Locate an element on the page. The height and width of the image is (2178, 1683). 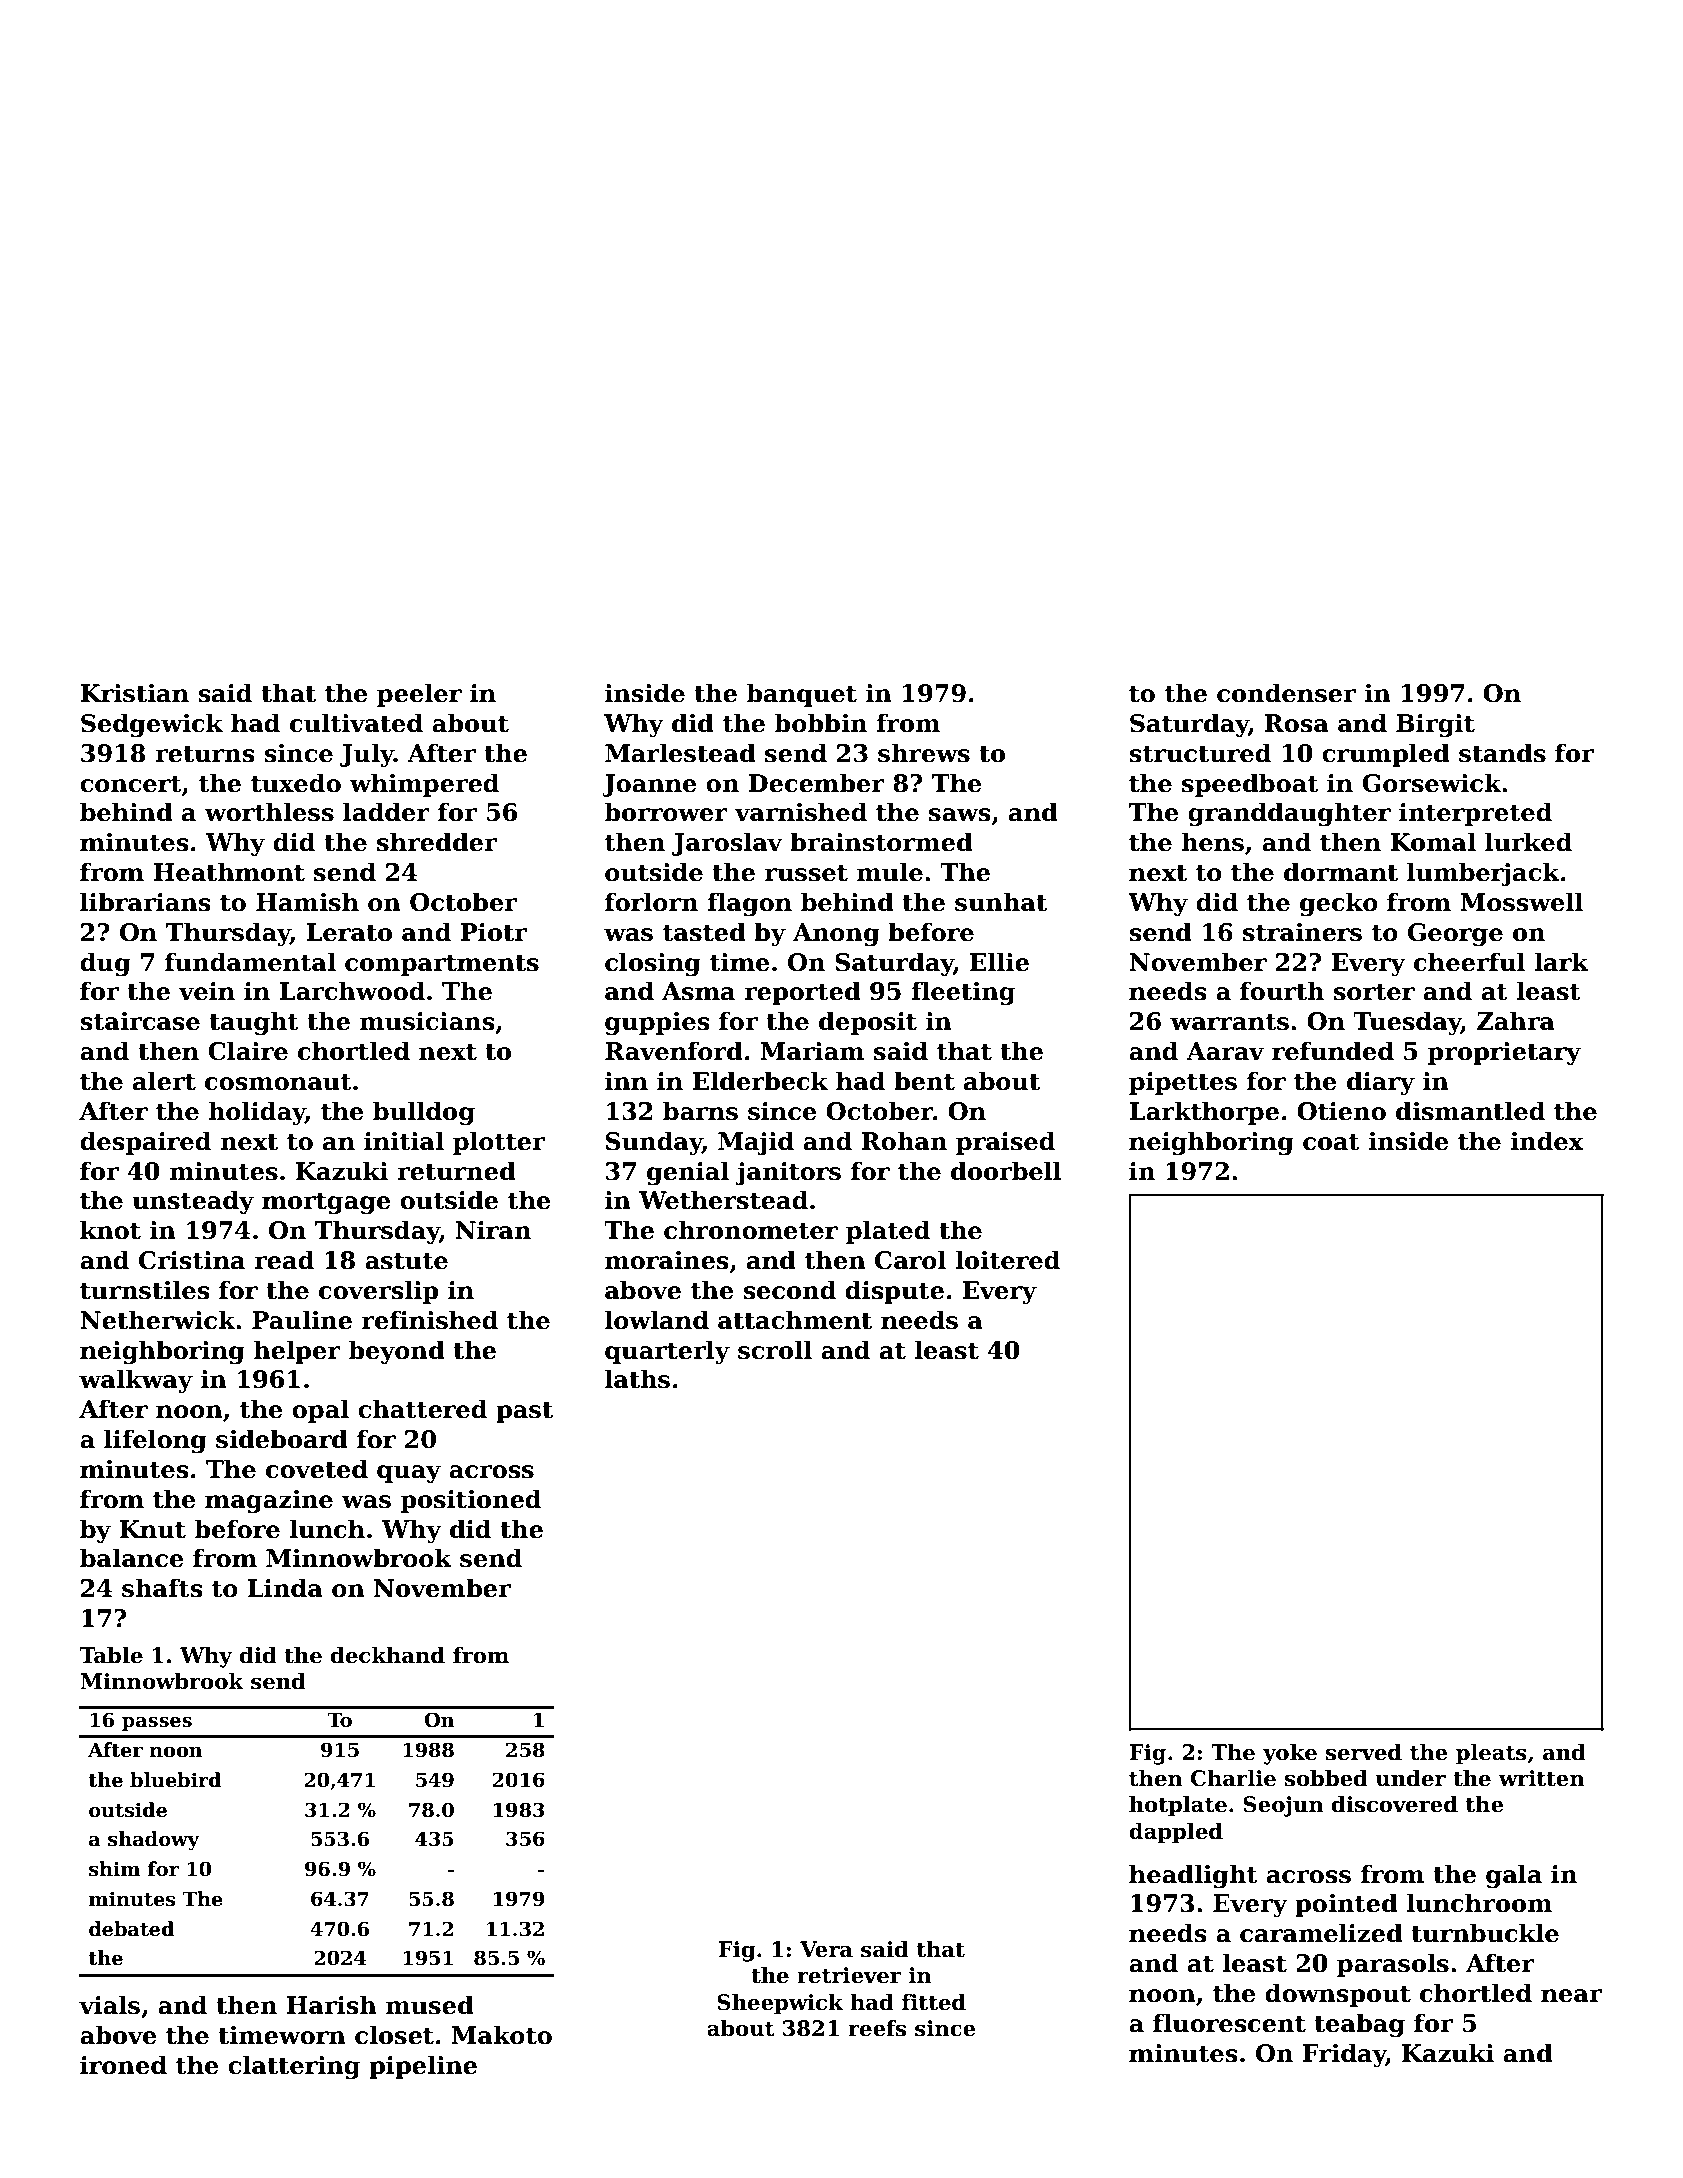
loitered is located at coordinates (1007, 1260).
